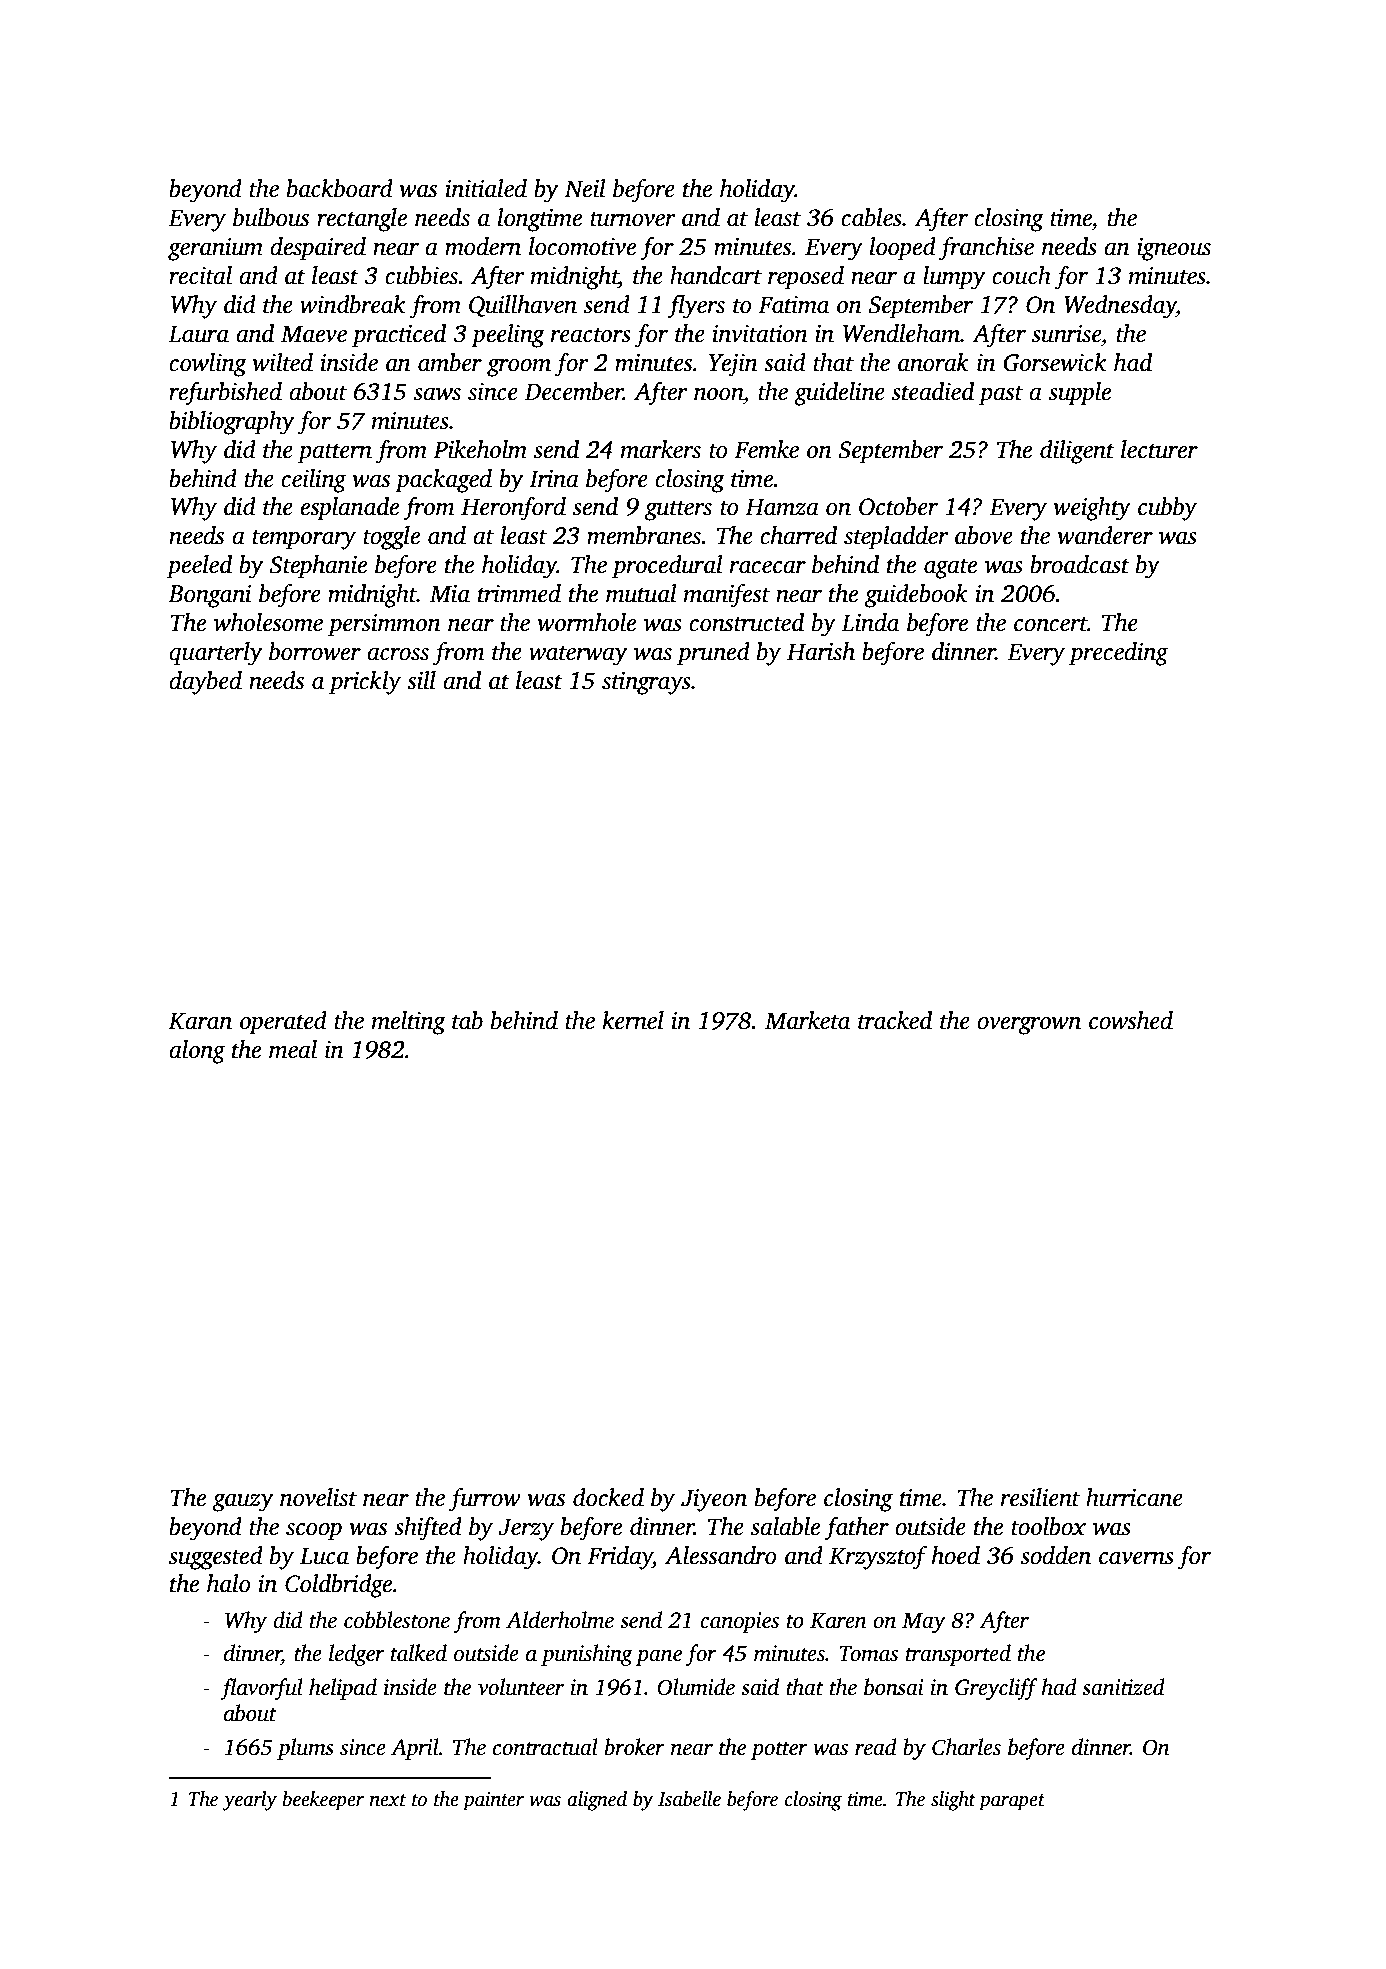 This image has width=1386, height=1969. Describe the element at coordinates (1040, 1497) in the image. I see `resilient` at that location.
